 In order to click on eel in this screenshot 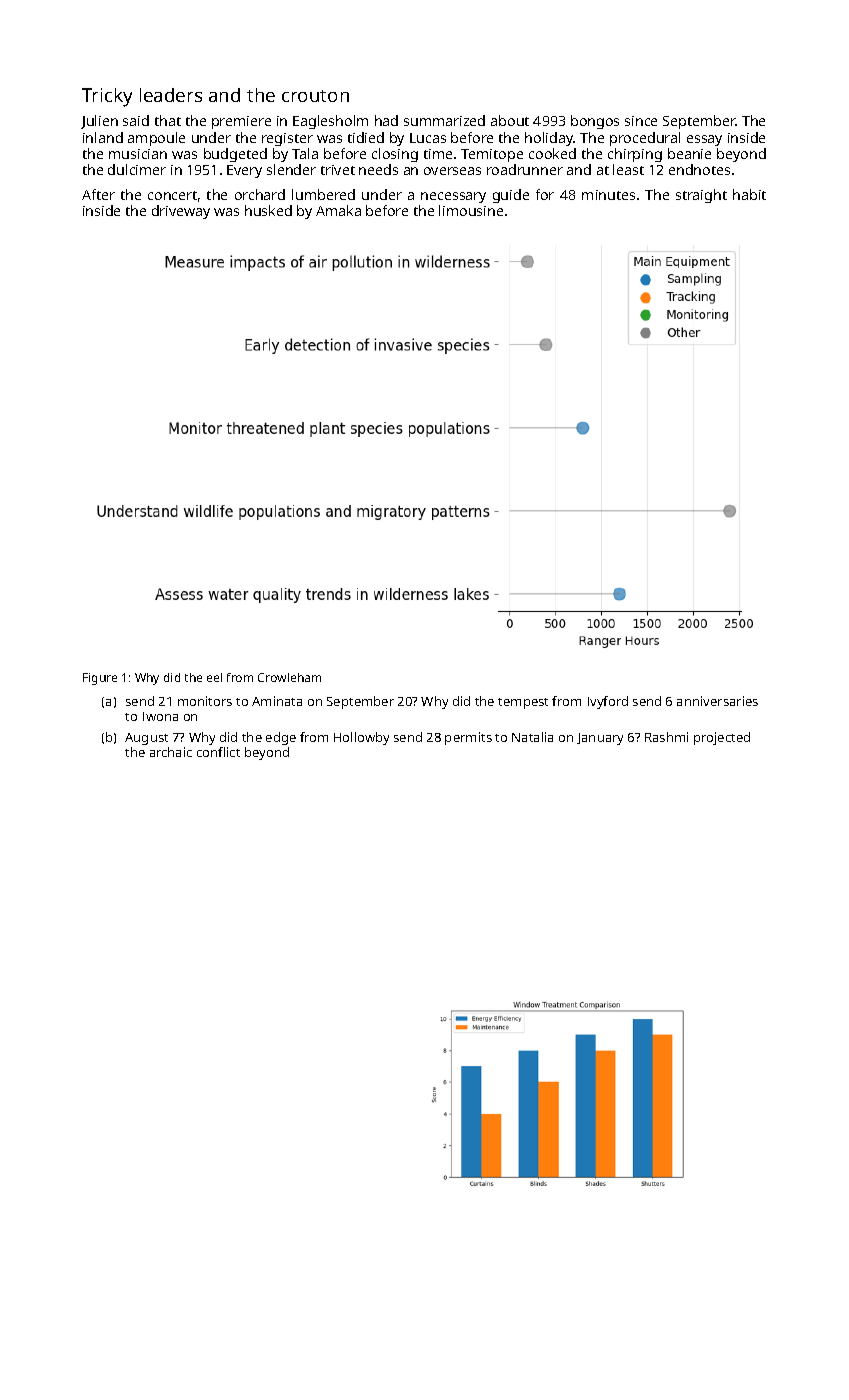, I will do `click(214, 677)`.
